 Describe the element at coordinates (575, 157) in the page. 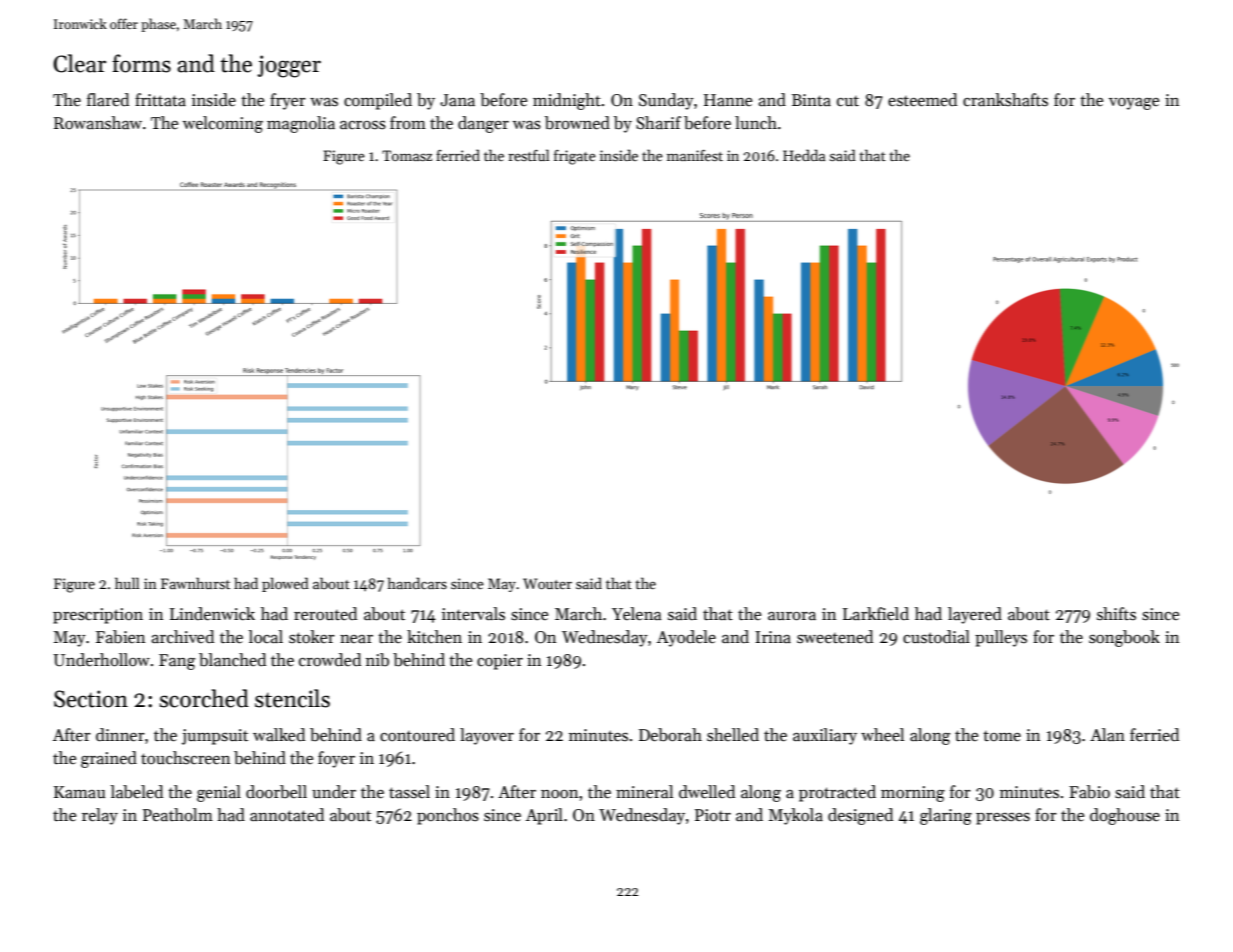

I see `frigate` at that location.
